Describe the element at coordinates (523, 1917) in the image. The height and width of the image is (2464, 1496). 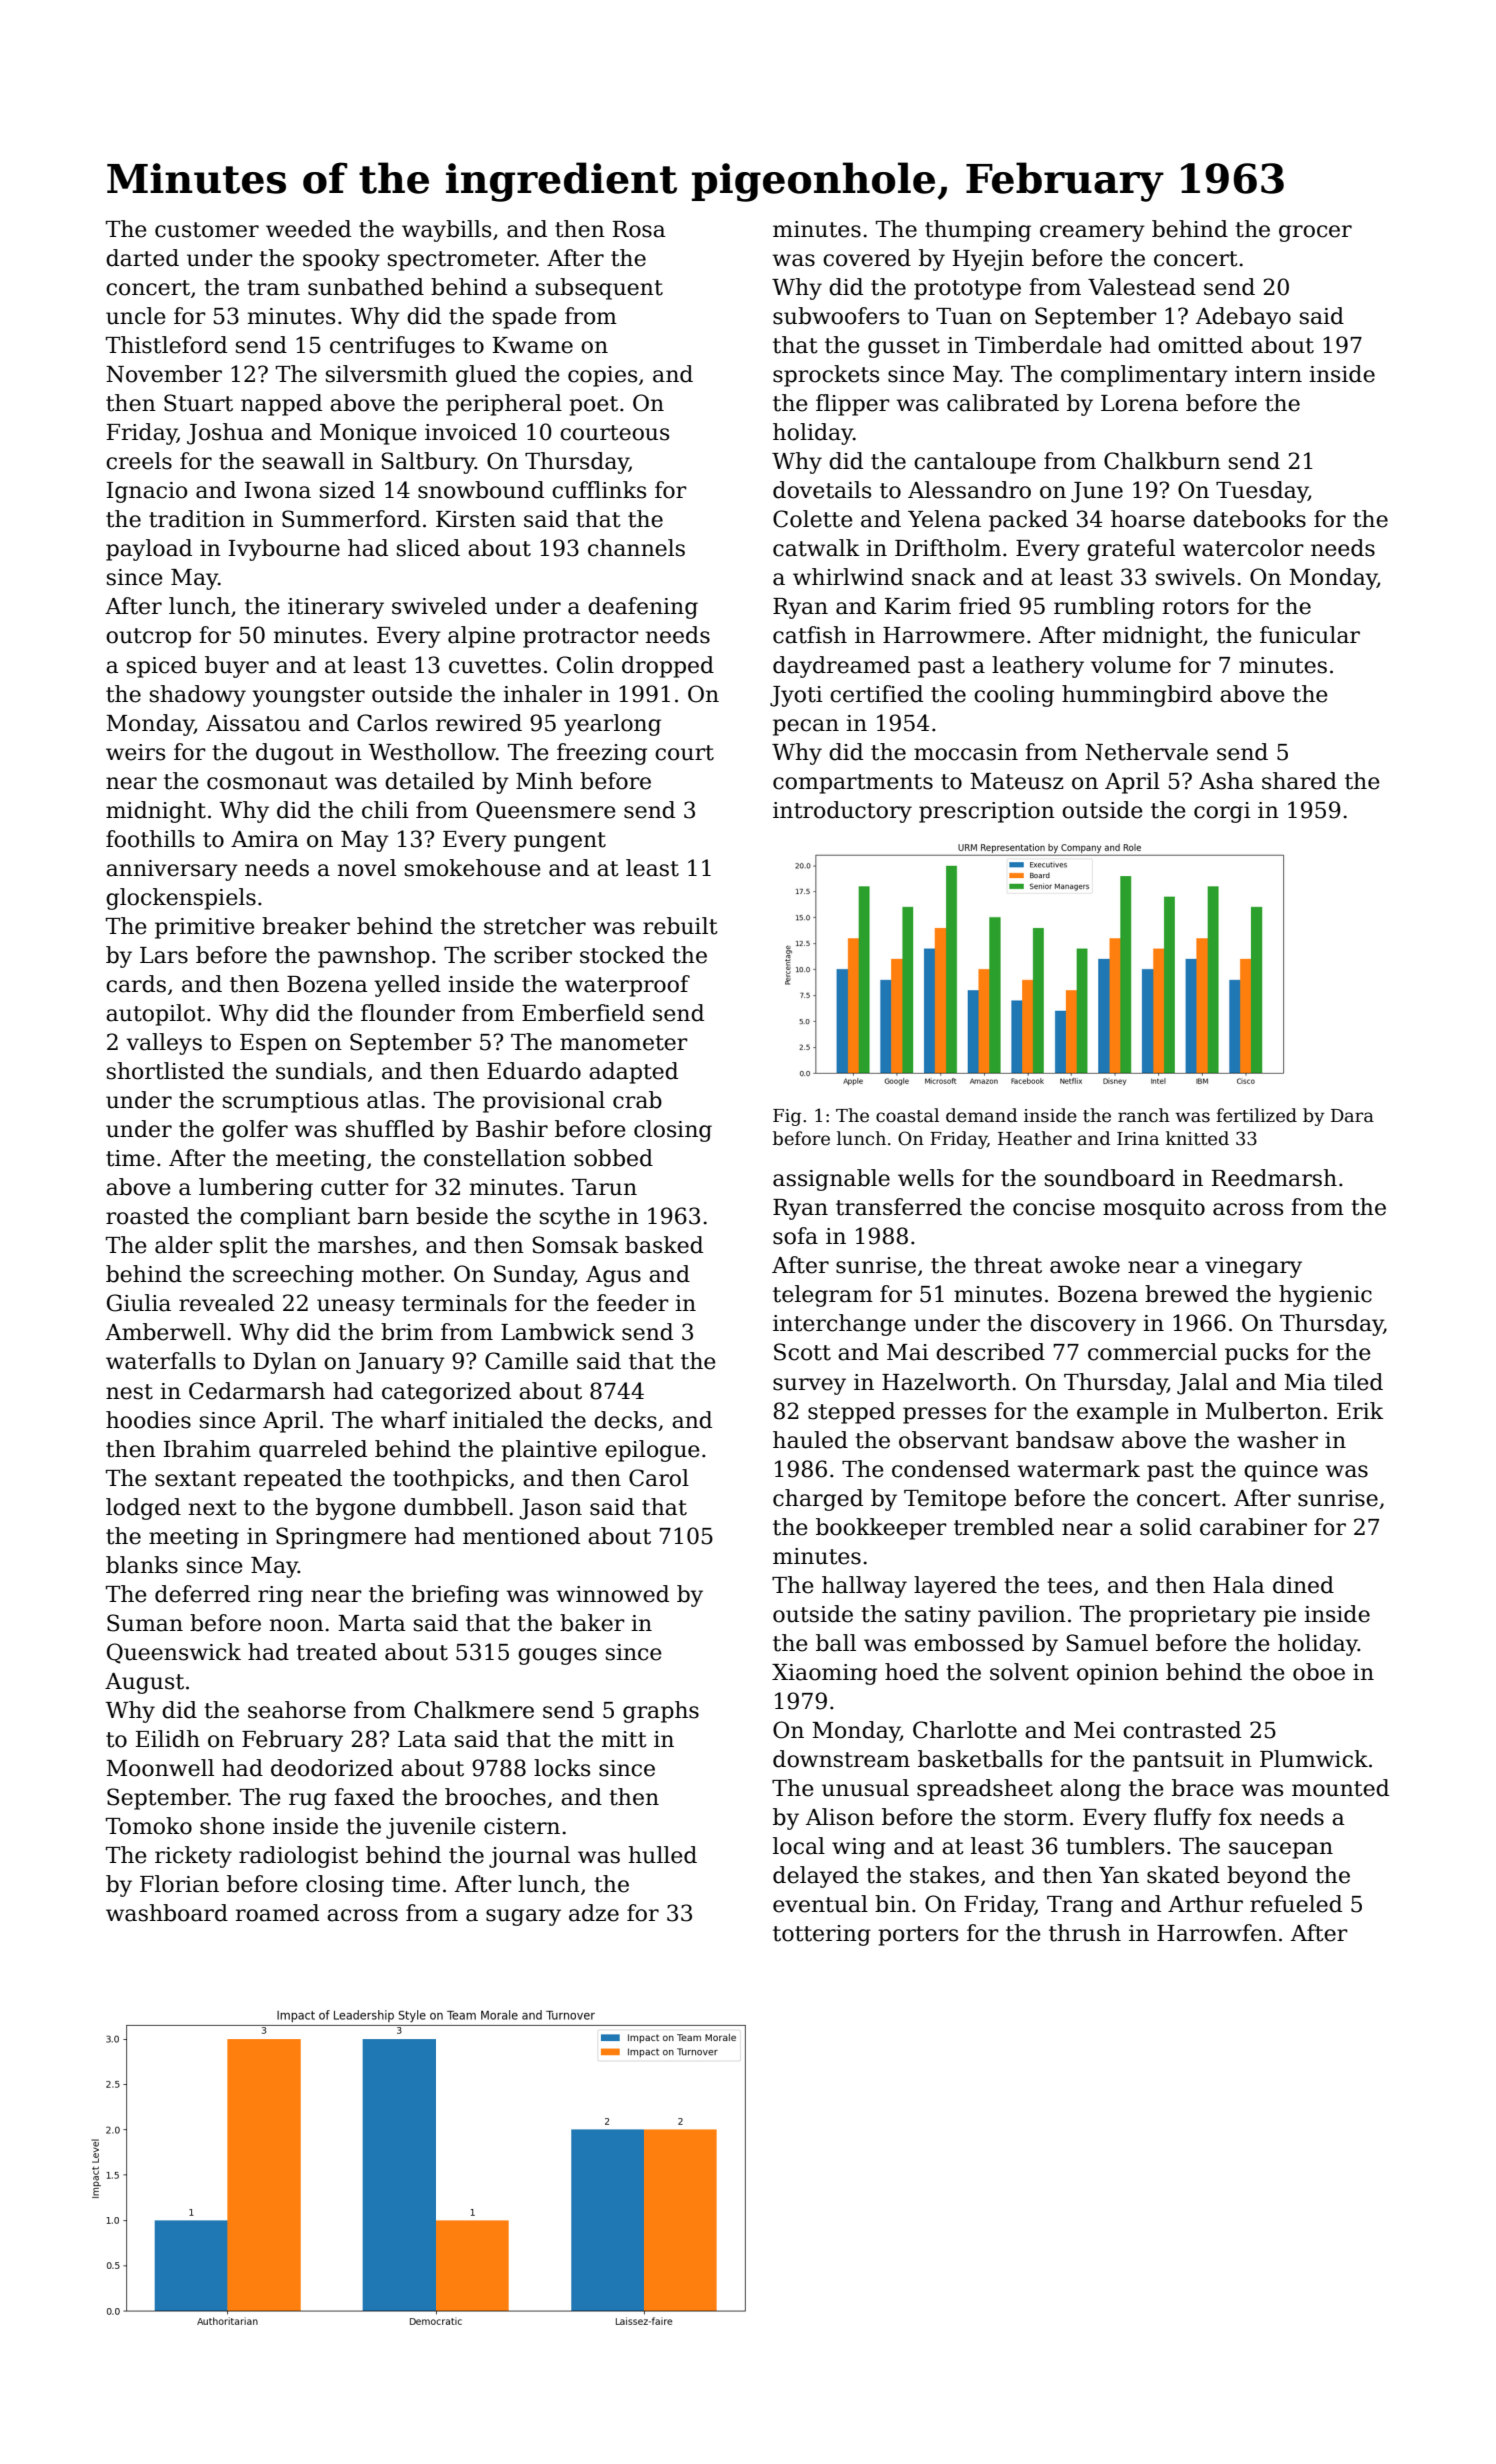
I see `sugary` at that location.
